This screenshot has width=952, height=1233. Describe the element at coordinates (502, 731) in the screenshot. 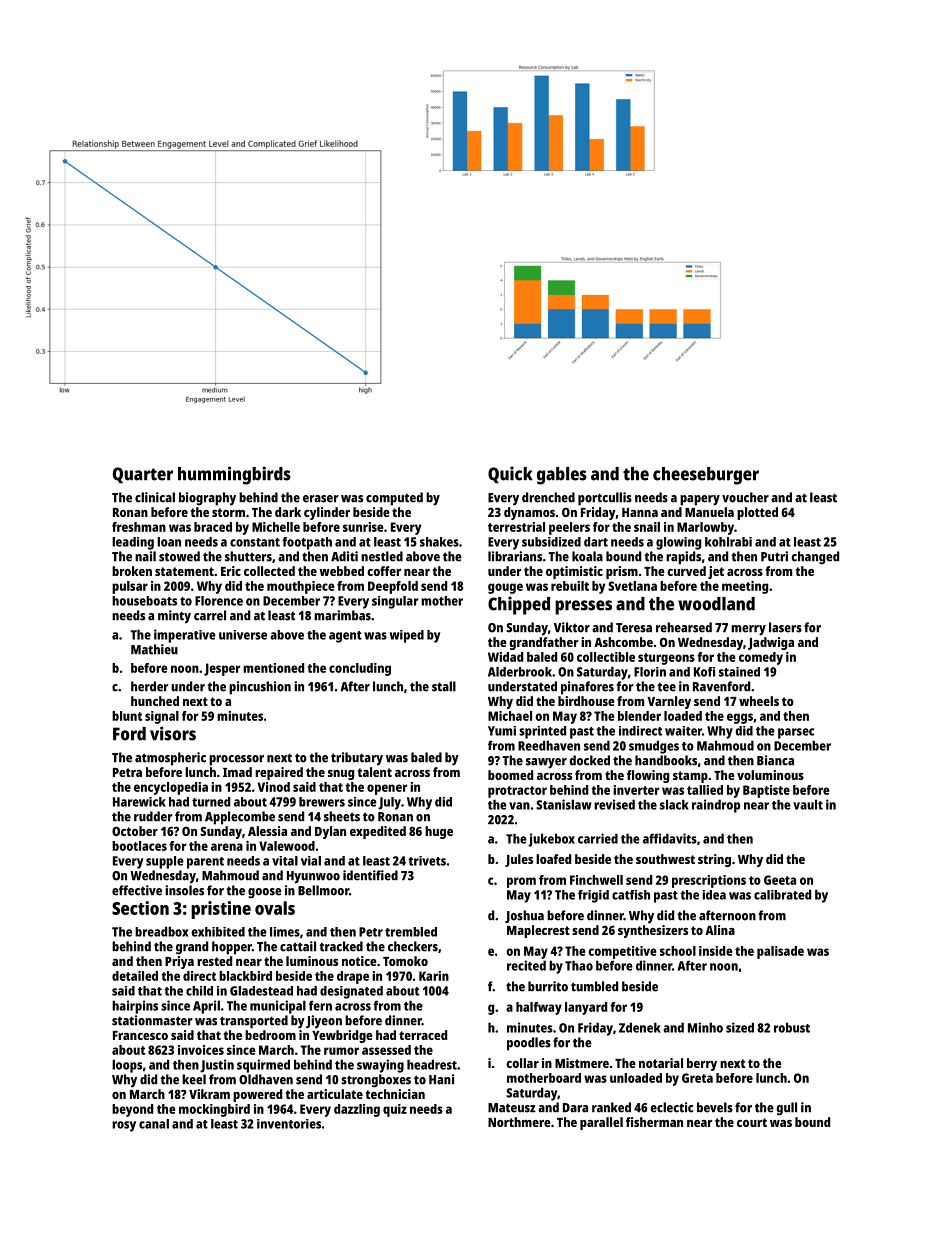

I see `Yumi` at that location.
